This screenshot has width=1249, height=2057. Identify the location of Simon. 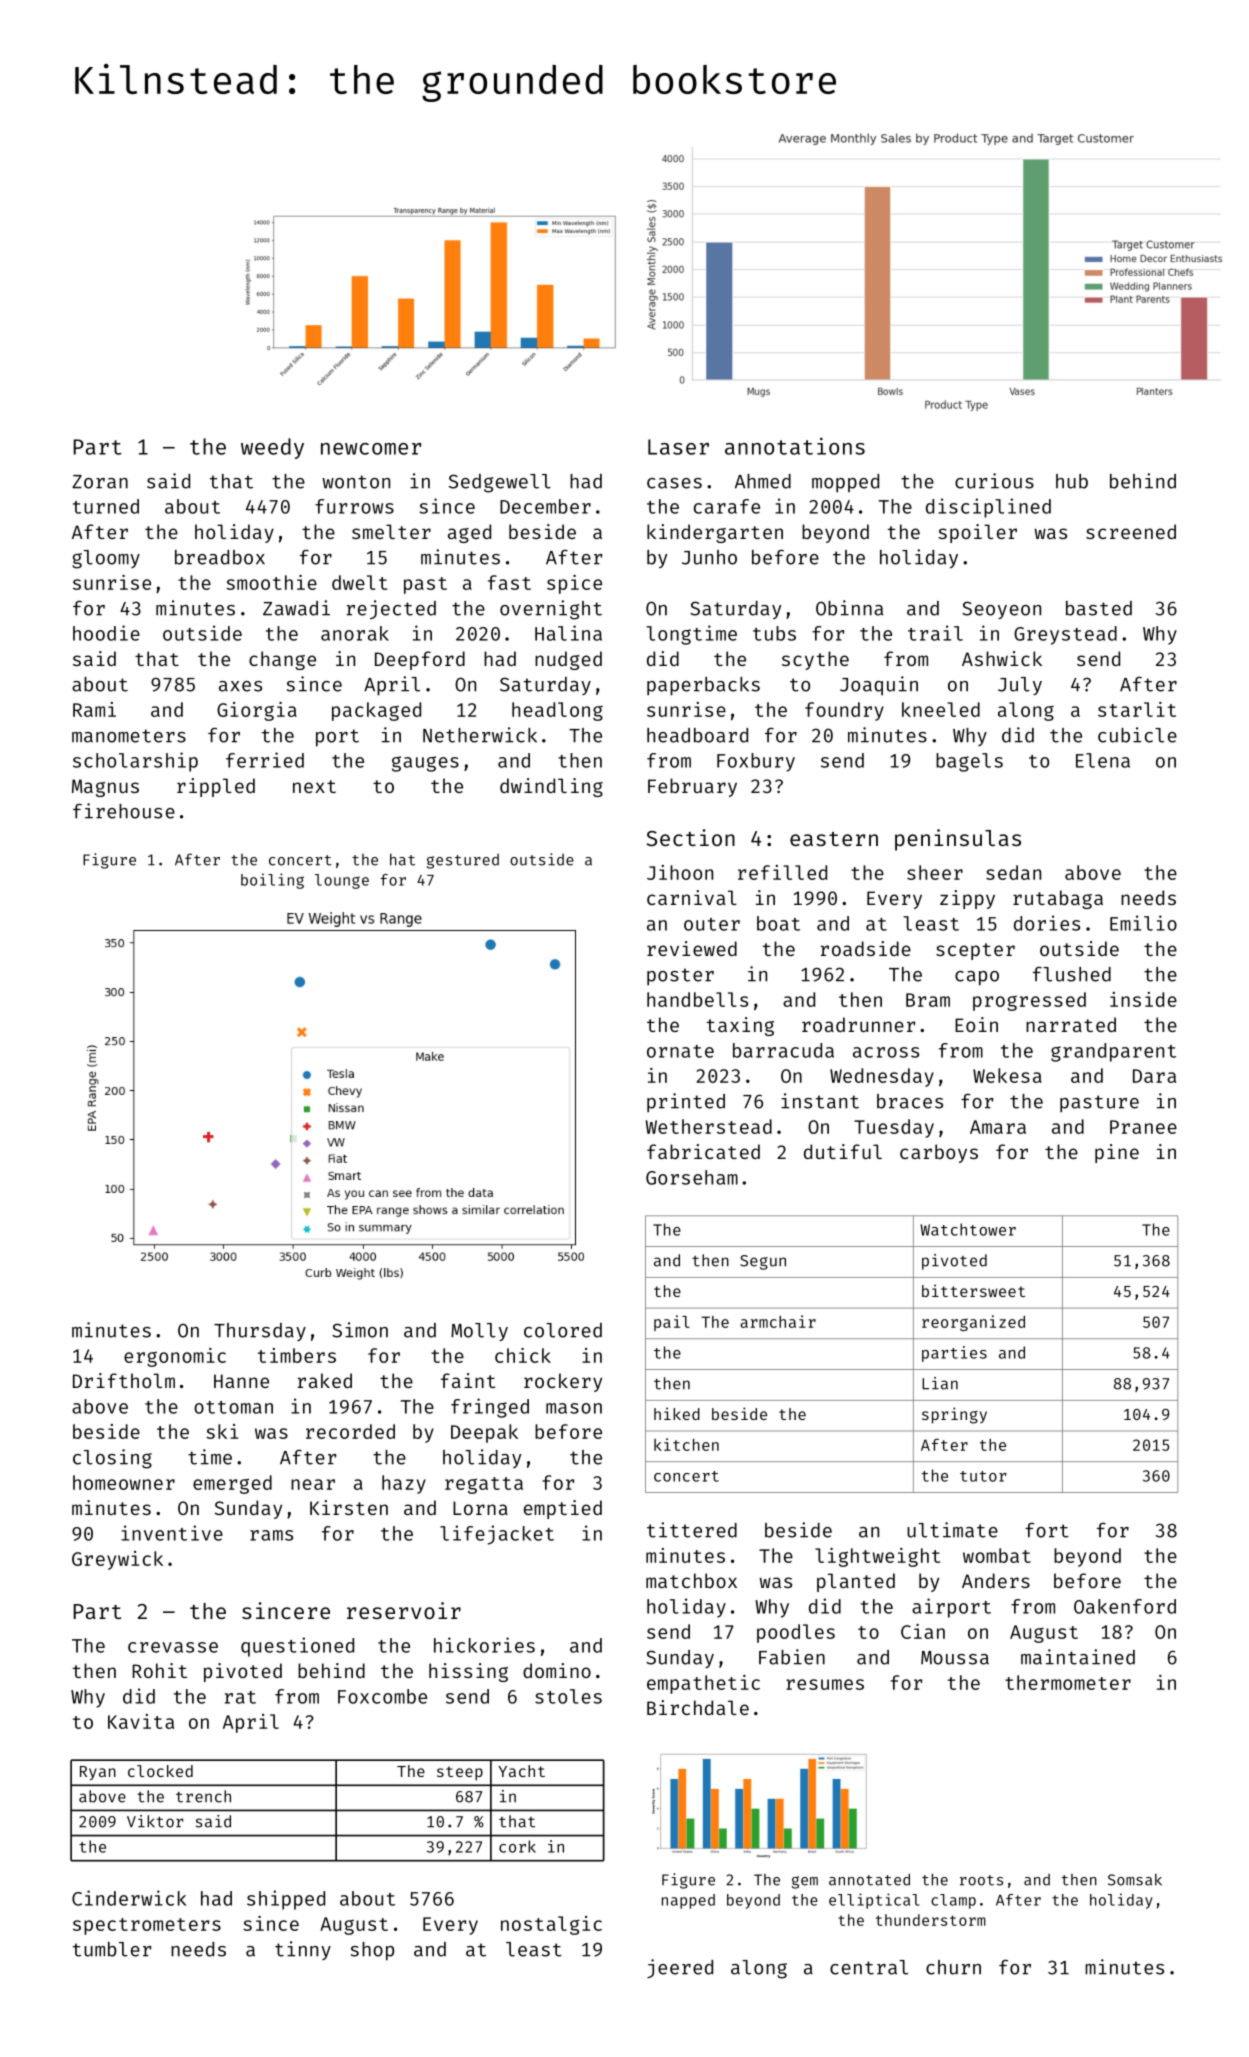
(360, 1330).
